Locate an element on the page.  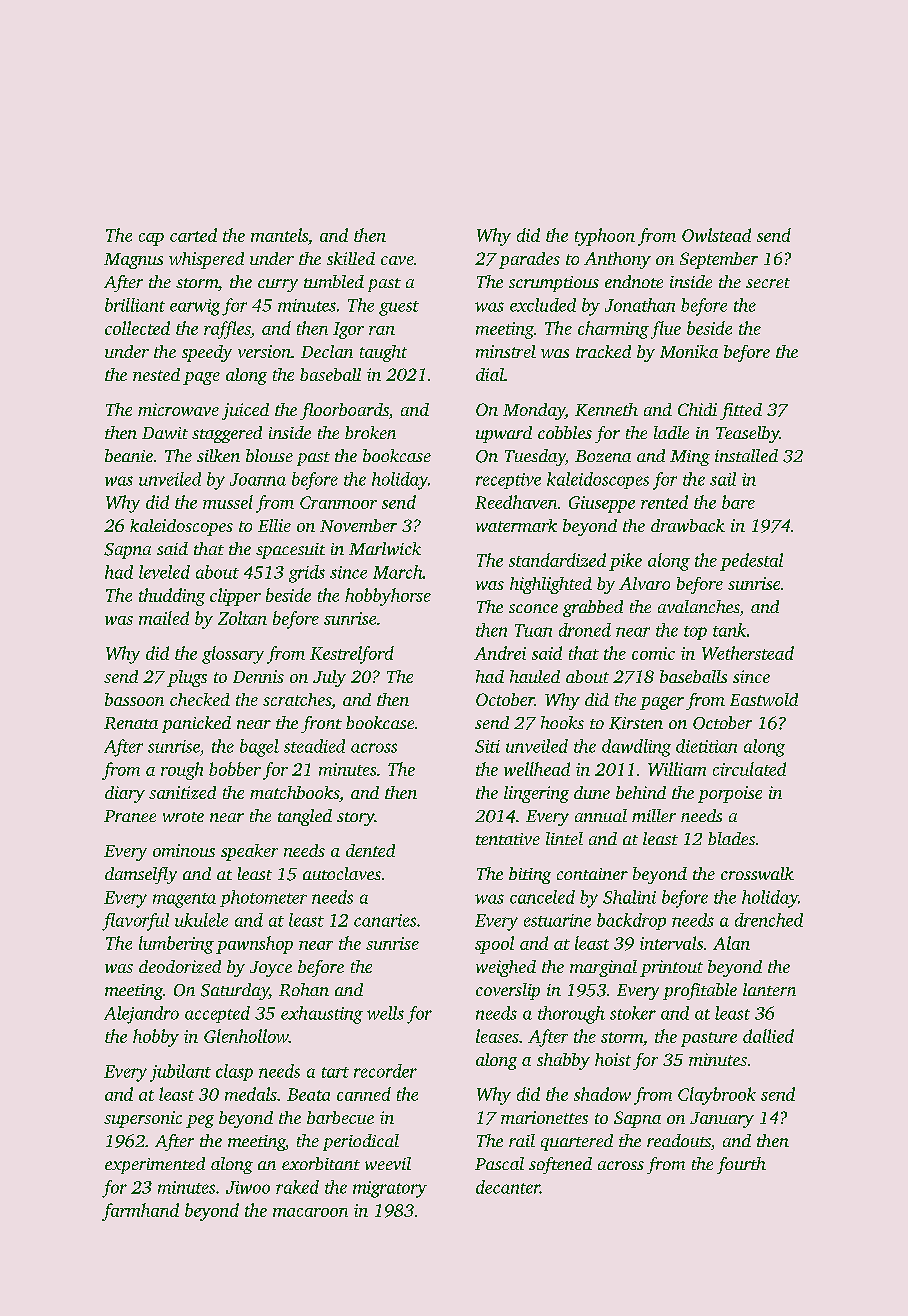
farmhand is located at coordinates (140, 1212).
